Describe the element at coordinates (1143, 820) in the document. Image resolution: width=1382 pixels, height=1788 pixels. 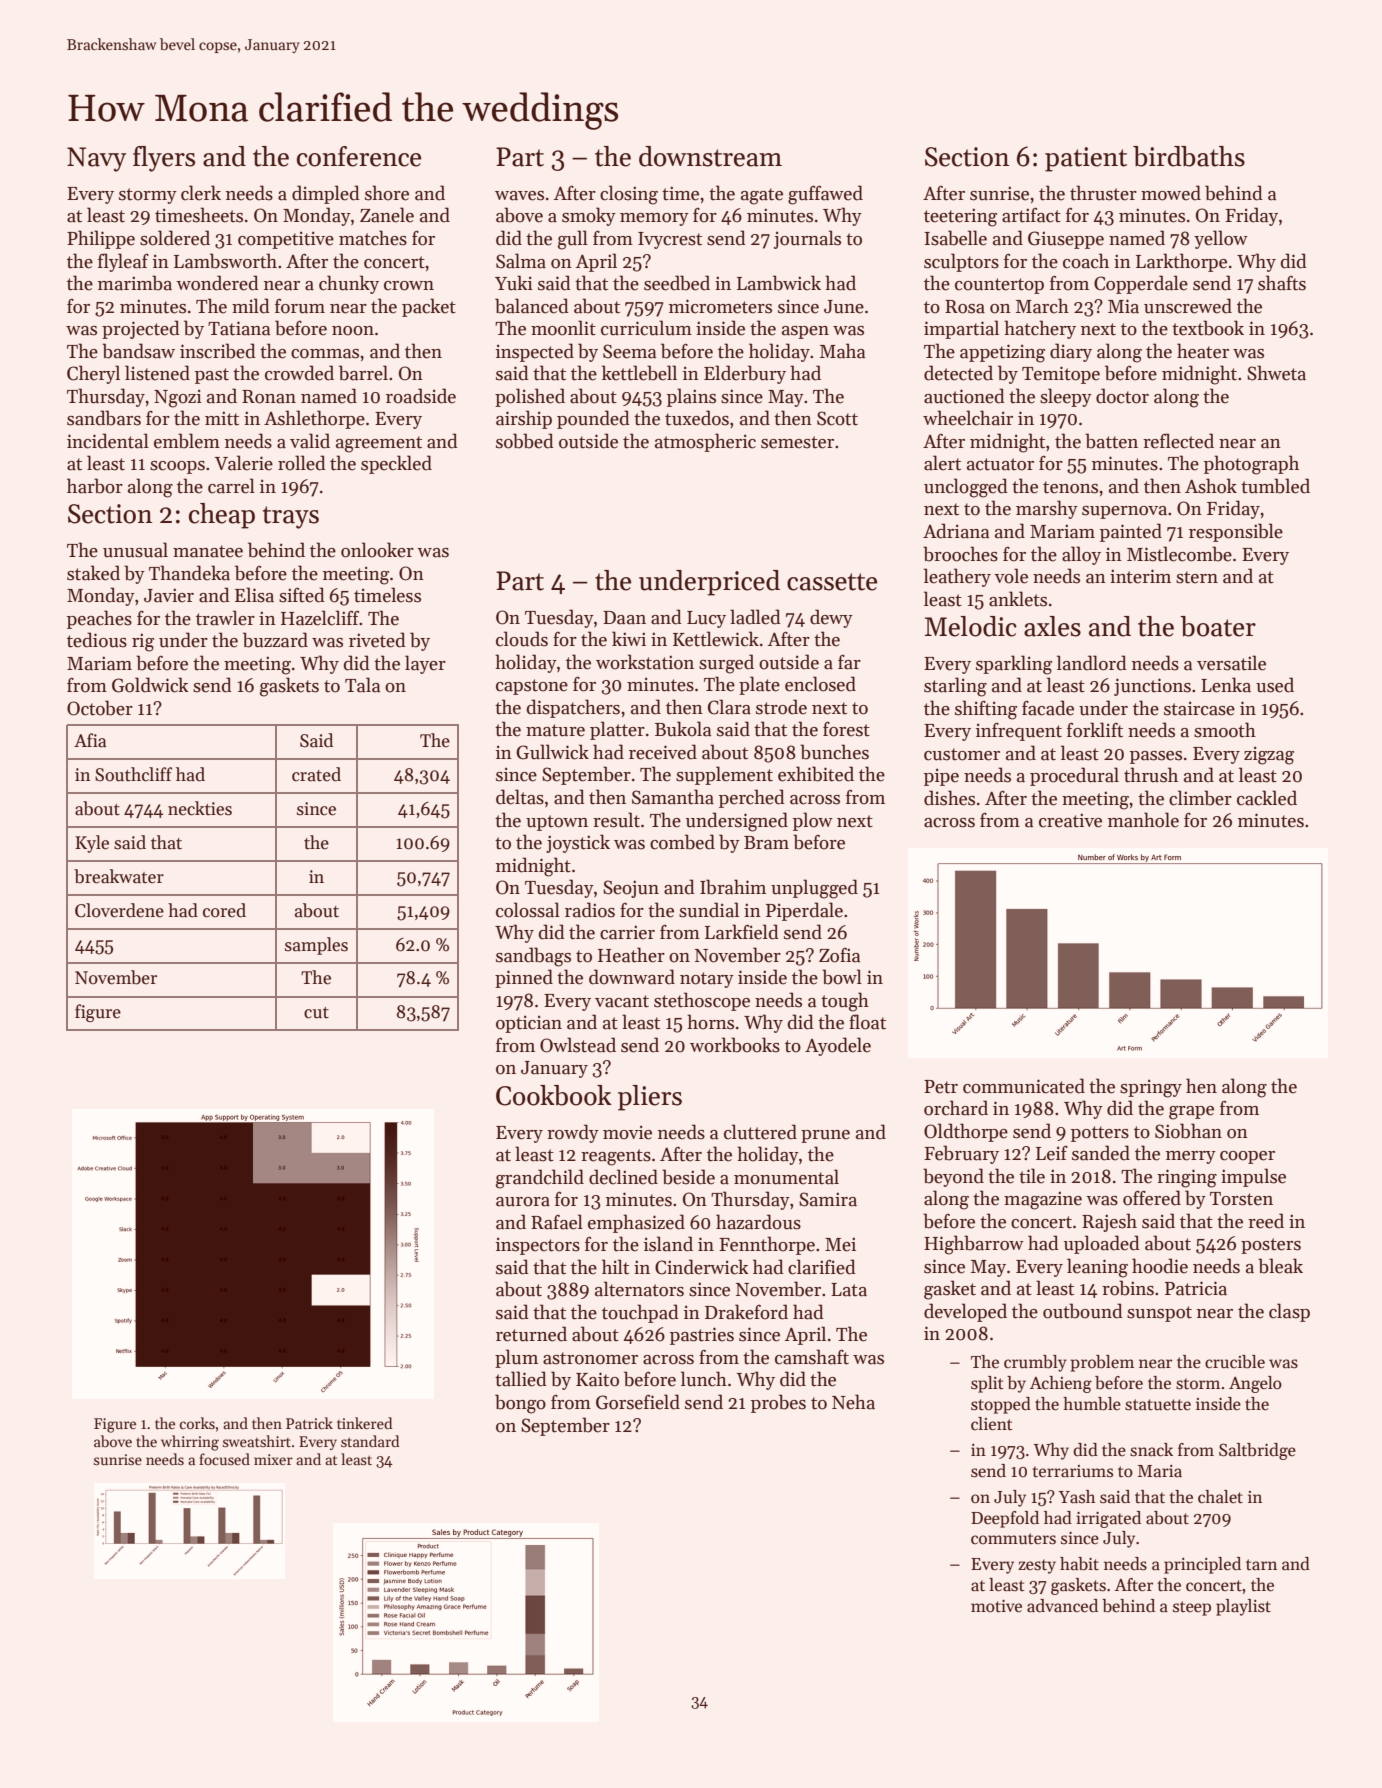
I see `manhole` at that location.
